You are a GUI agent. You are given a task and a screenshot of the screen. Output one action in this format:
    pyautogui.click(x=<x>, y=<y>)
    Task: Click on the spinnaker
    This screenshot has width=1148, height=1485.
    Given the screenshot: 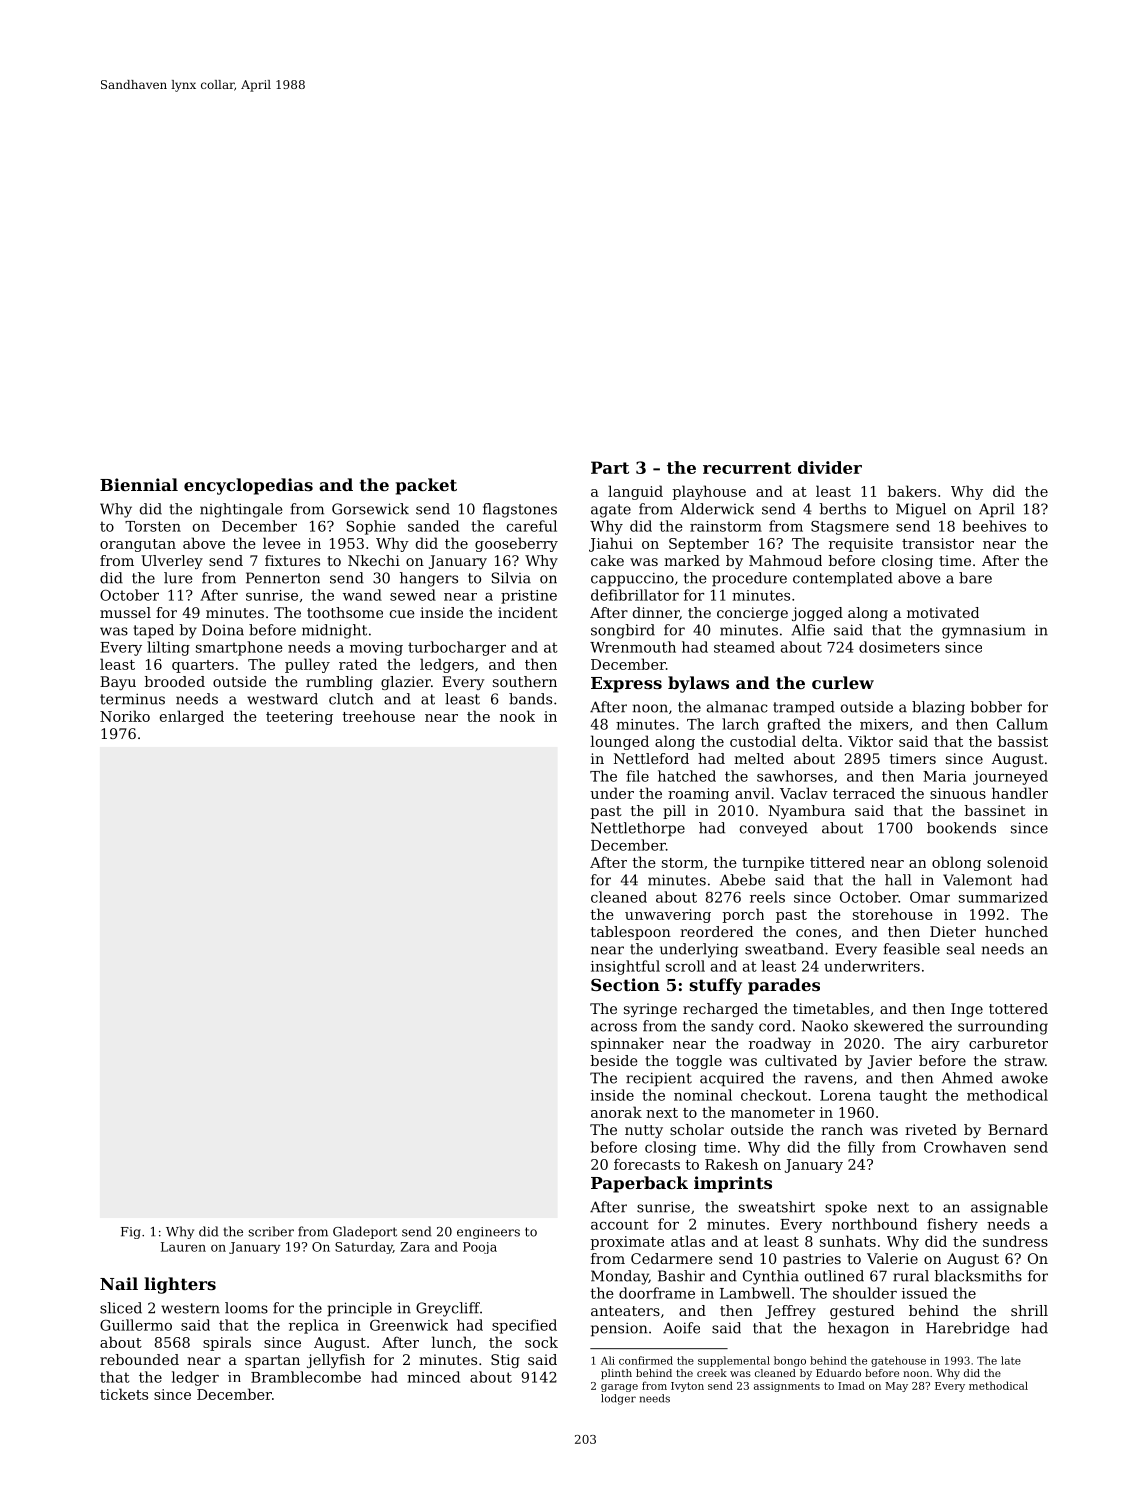 What is the action you would take?
    pyautogui.click(x=627, y=1044)
